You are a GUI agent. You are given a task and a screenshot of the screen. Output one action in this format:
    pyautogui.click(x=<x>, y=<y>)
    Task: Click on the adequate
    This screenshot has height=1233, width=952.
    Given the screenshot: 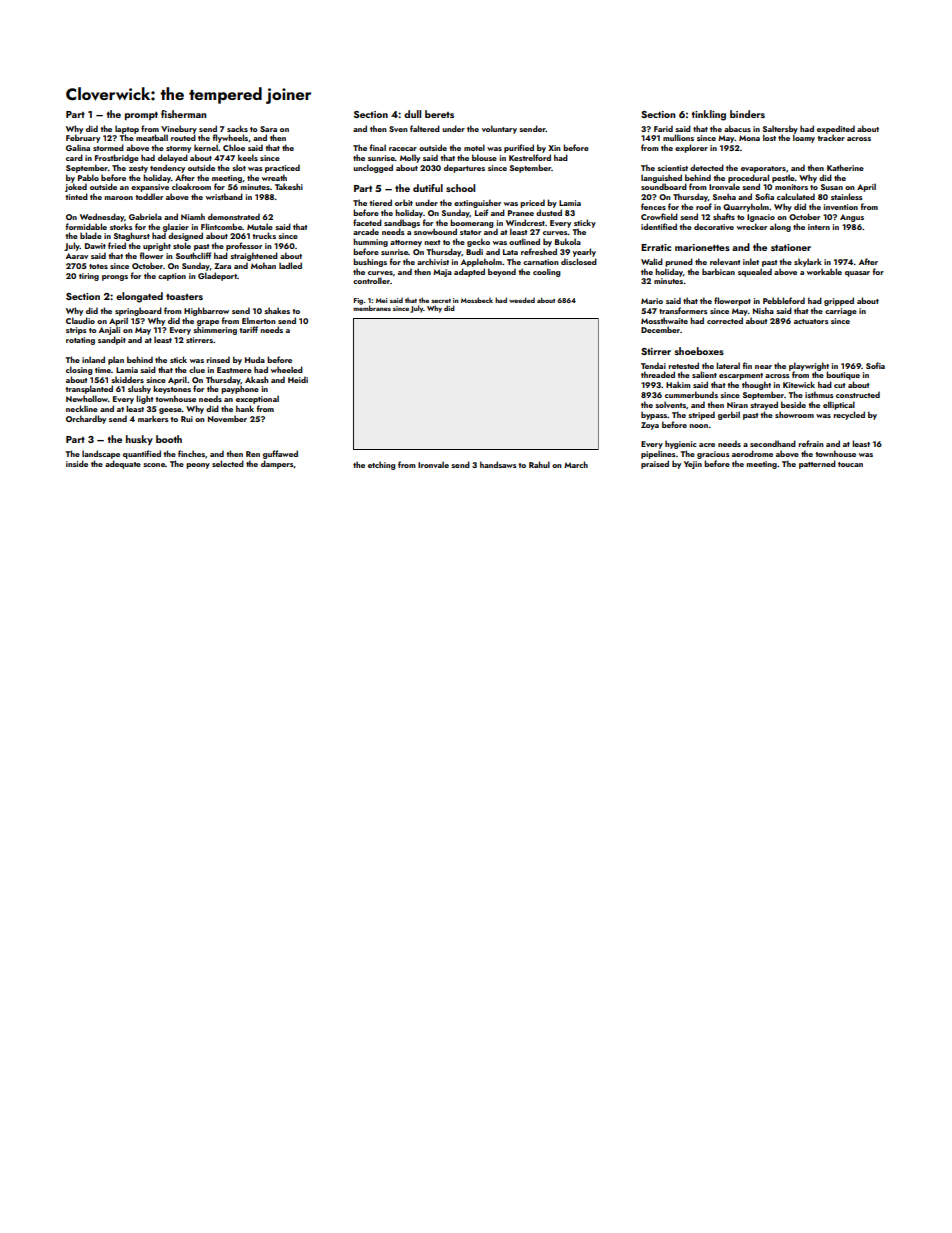 What is the action you would take?
    pyautogui.click(x=123, y=464)
